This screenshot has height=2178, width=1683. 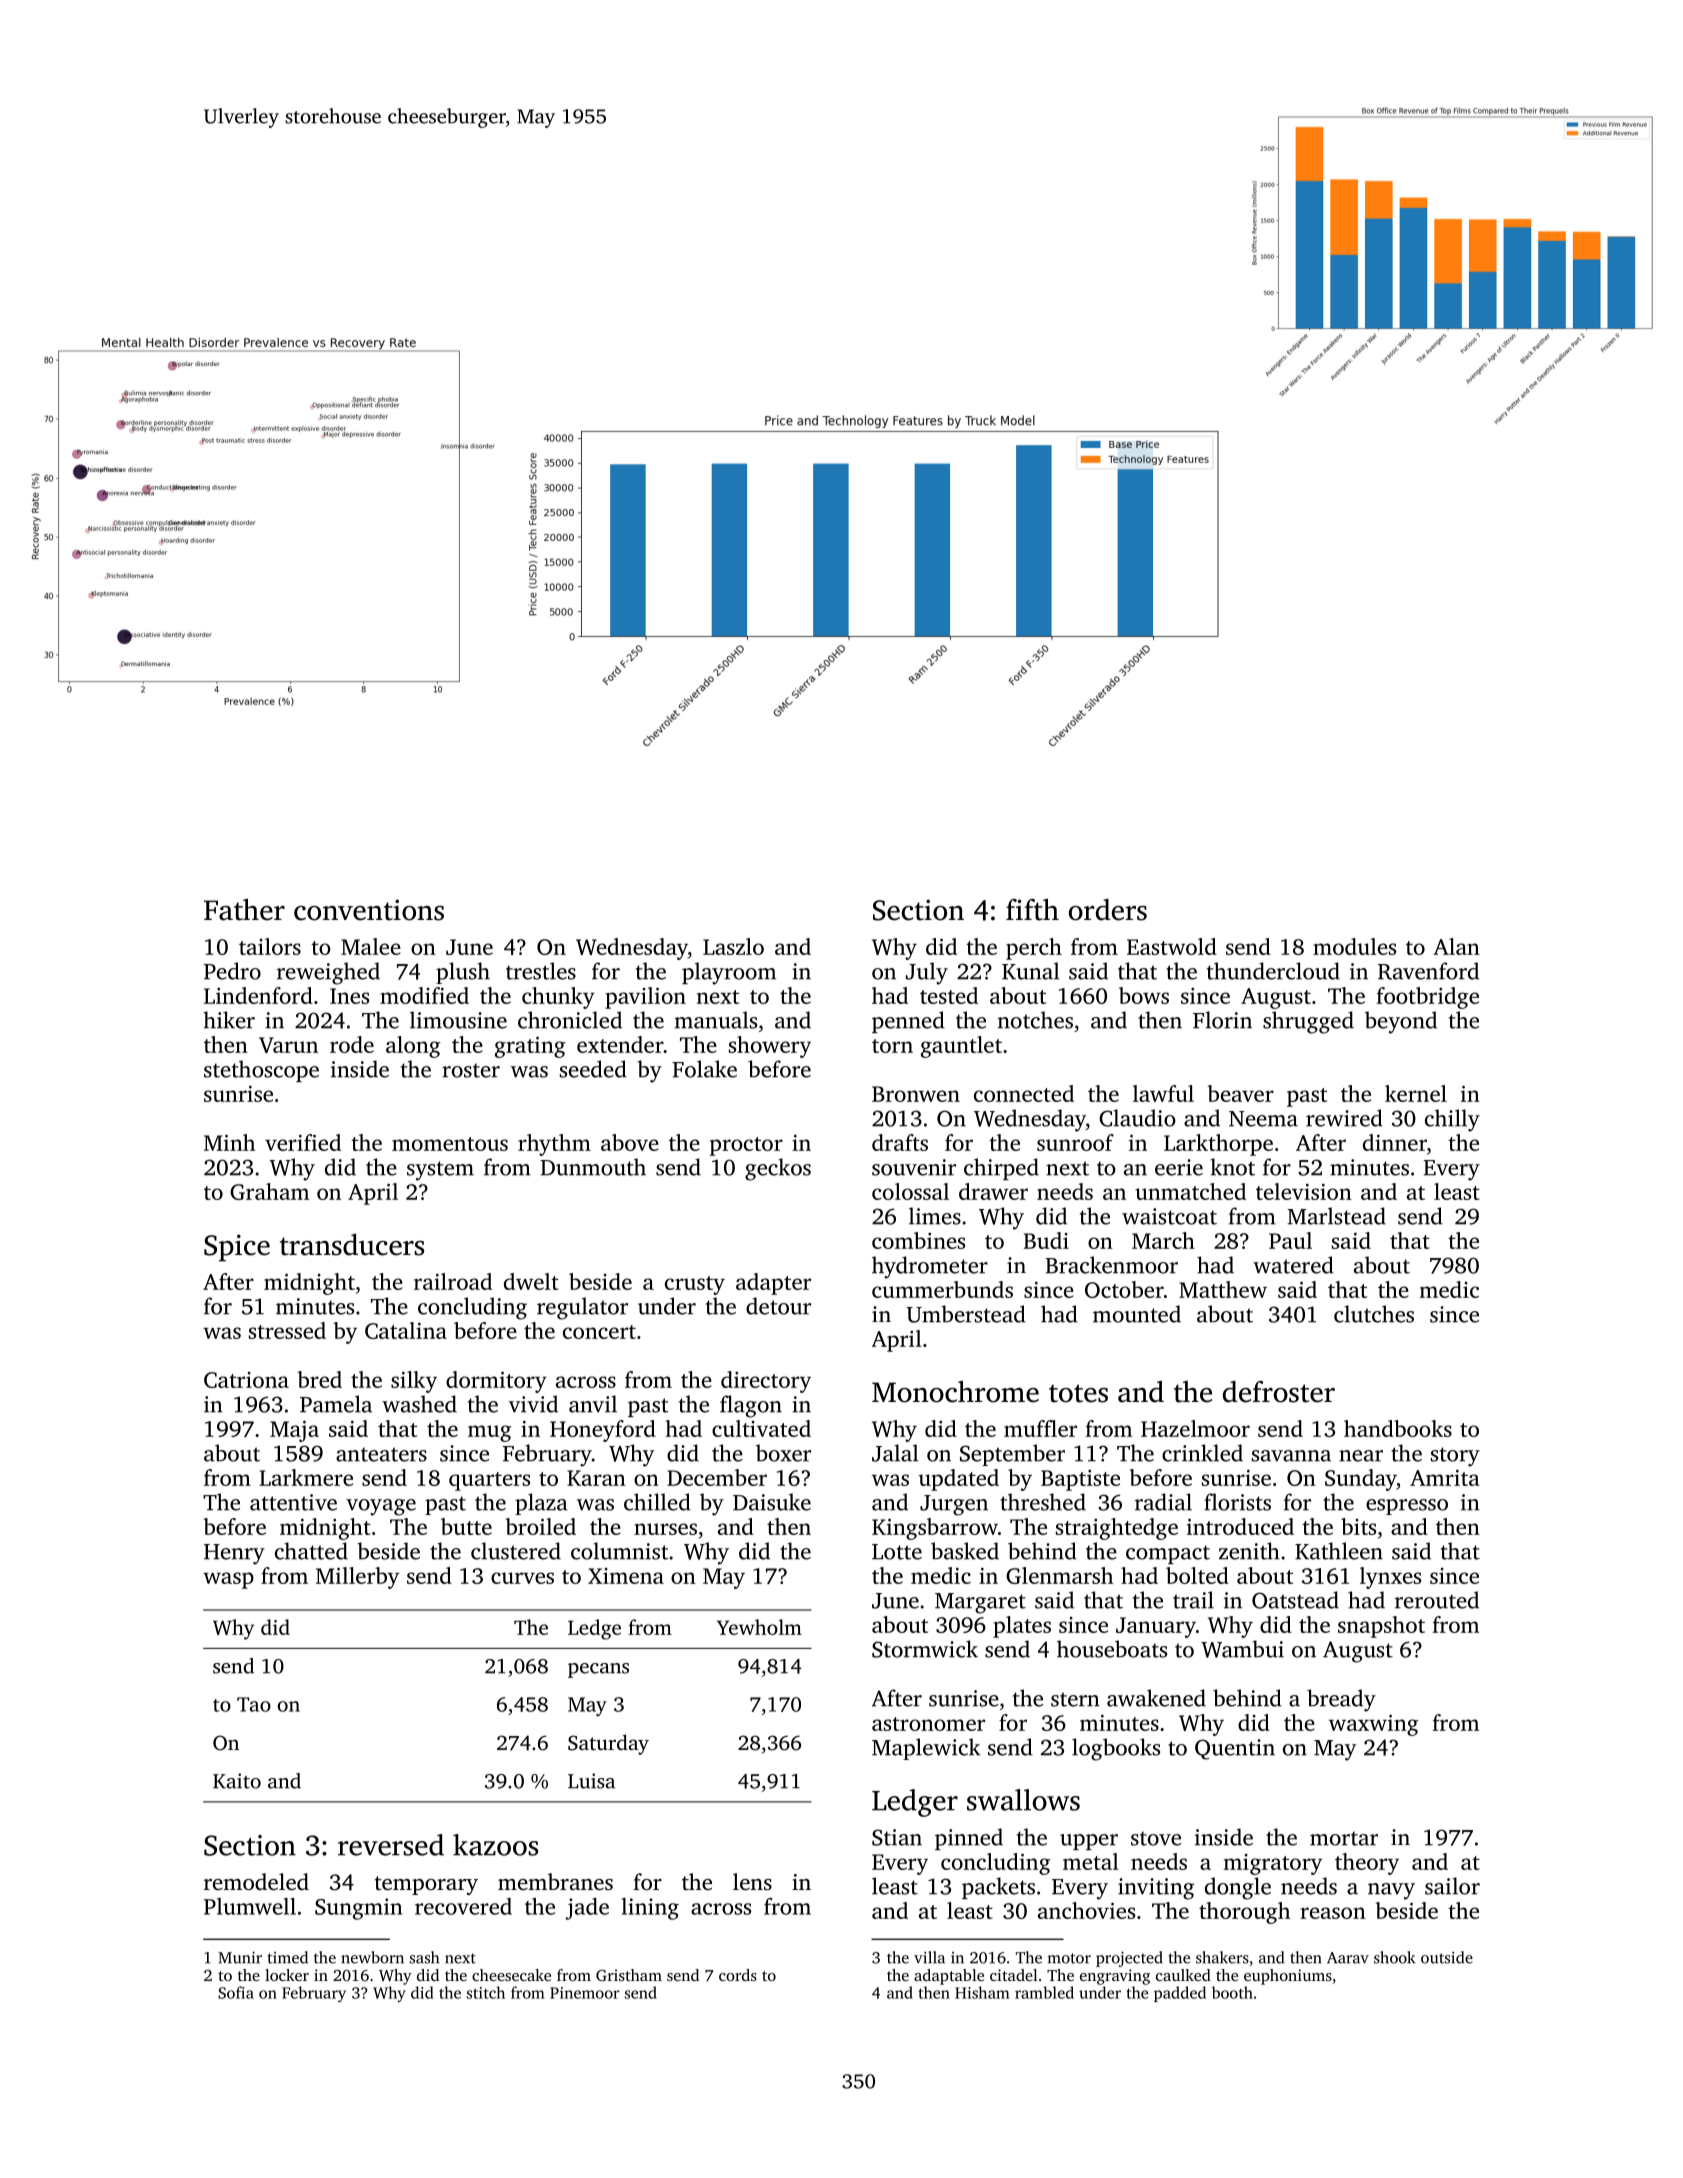 I want to click on Laszlo, so click(x=733, y=946).
